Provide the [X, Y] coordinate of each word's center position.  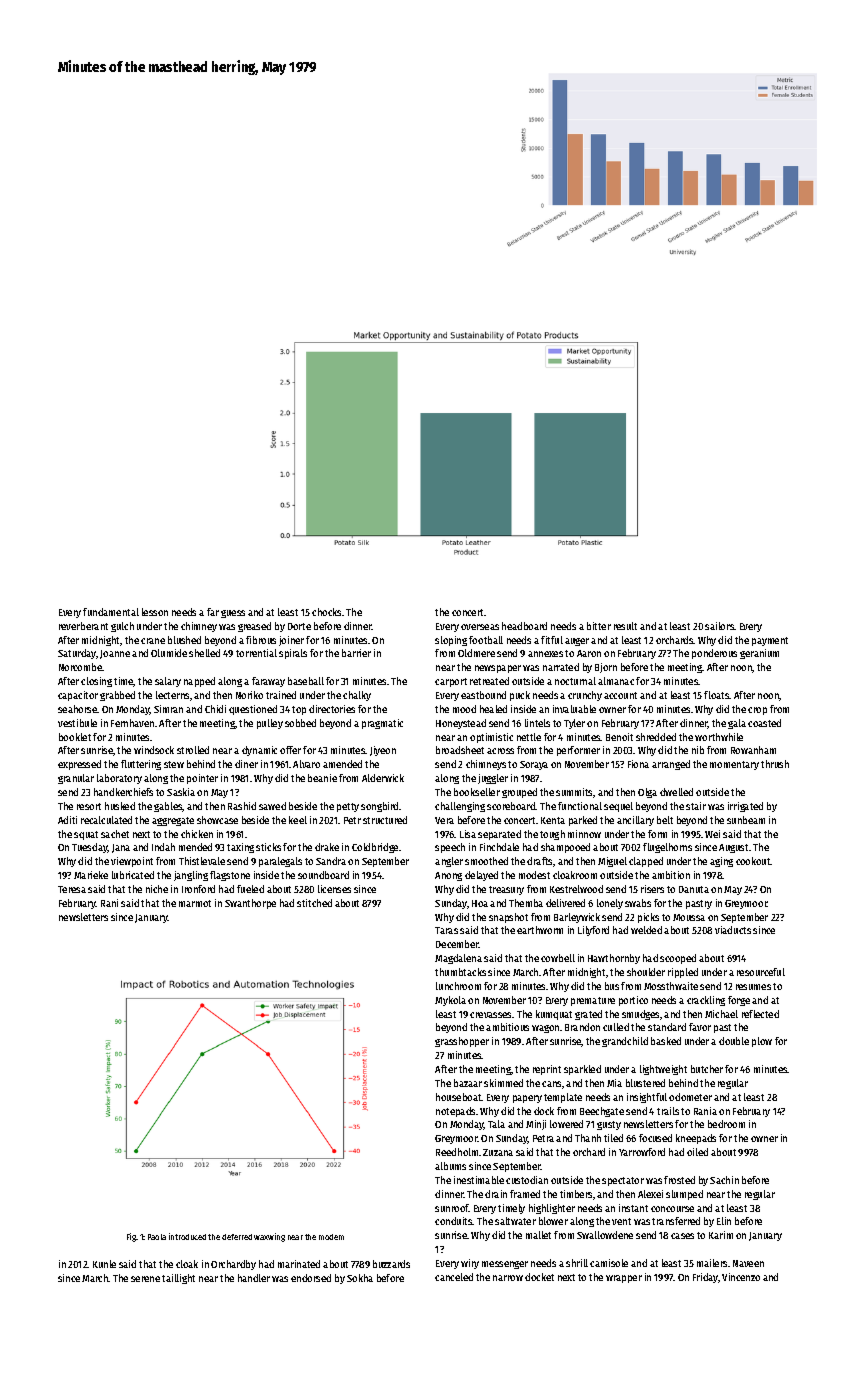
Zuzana [498, 1152]
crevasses [490, 1015]
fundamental [111, 612]
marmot [195, 903]
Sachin [724, 1180]
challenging [460, 807]
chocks [326, 612]
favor [700, 1027]
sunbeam [746, 820]
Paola [157, 1237]
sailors [720, 626]
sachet [115, 834]
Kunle [104, 1264]
